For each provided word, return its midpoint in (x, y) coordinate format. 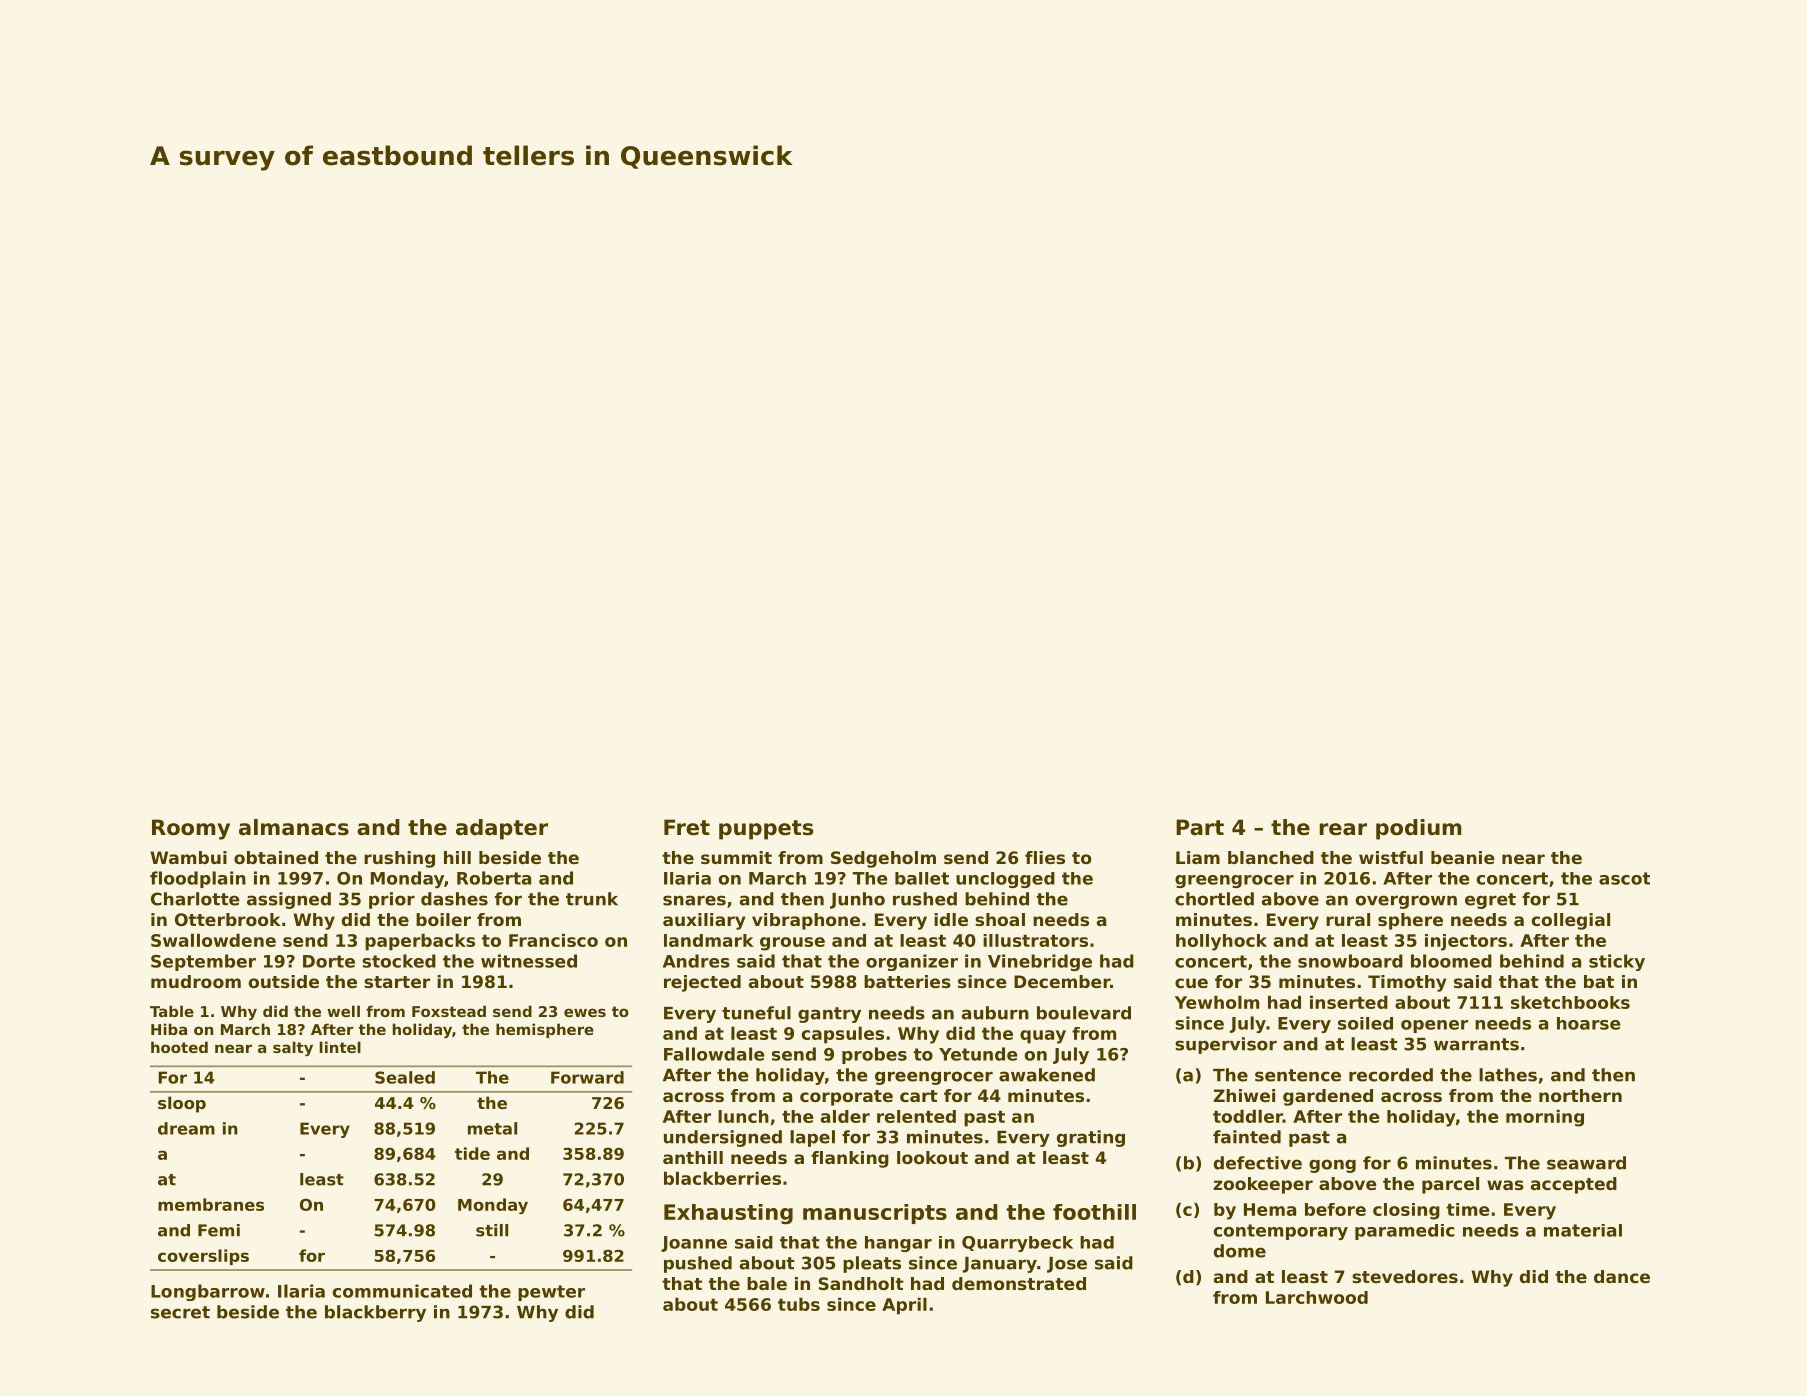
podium (1419, 829)
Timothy (1407, 983)
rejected (702, 983)
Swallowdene (213, 940)
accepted (1574, 1185)
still (492, 1230)
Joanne (694, 1244)
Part (1200, 827)
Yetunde (978, 1054)
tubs (799, 1304)
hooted (179, 1047)
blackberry (375, 1313)
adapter (502, 829)
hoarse (1589, 1023)
